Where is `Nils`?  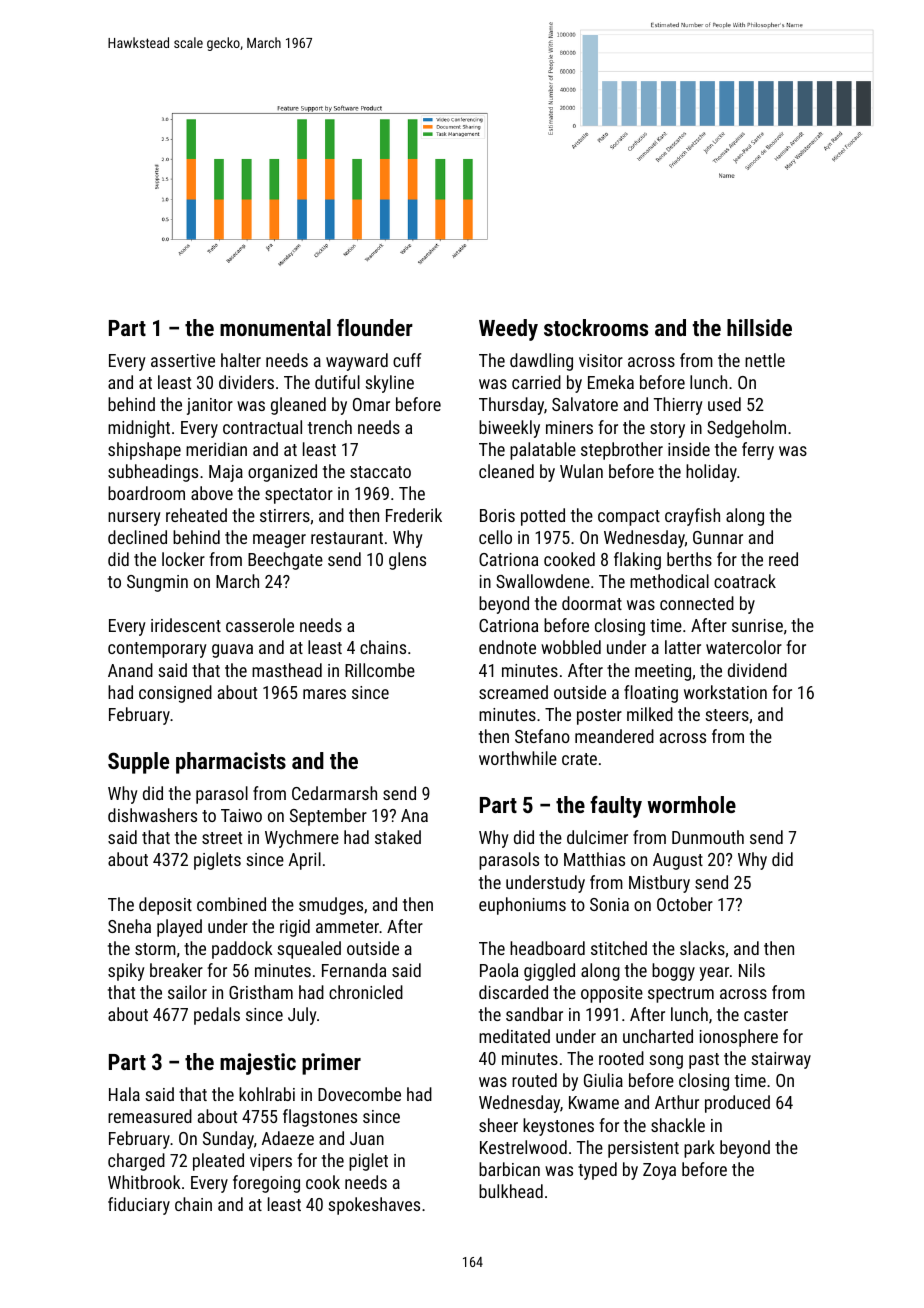 Nils is located at coordinates (752, 970).
